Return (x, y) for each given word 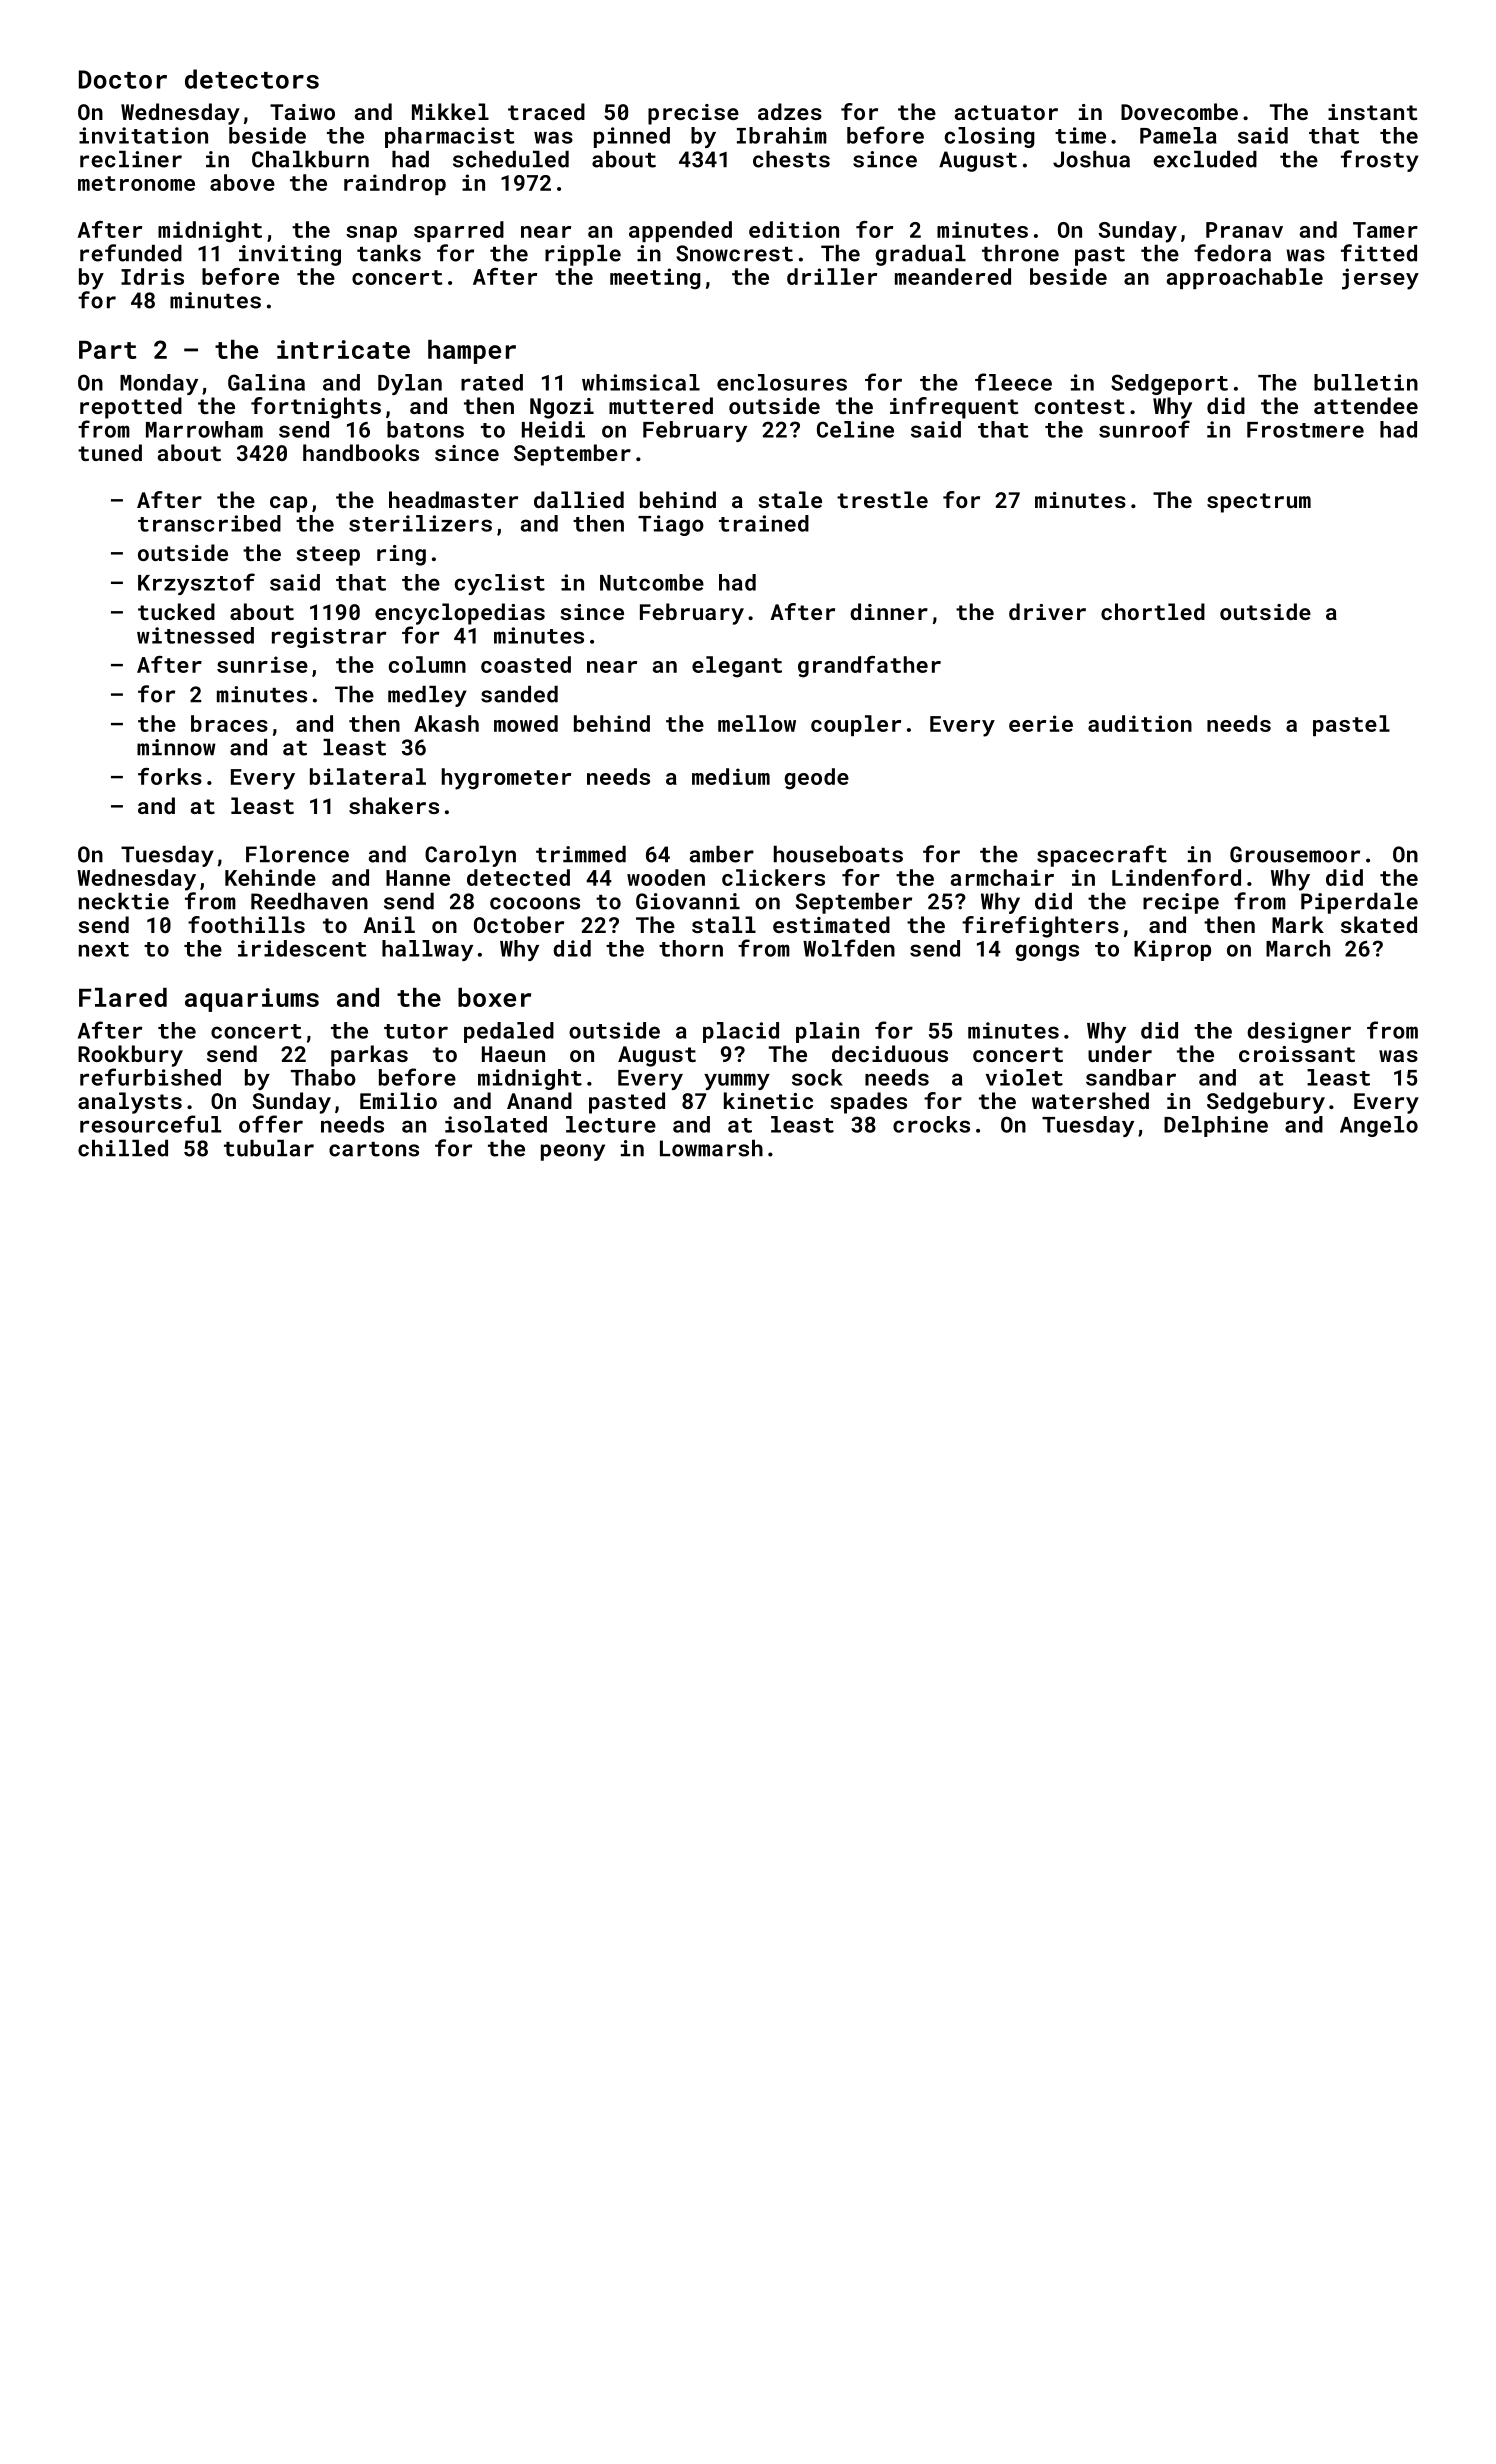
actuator (1006, 112)
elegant (737, 667)
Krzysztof (196, 584)
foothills (246, 924)
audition (1140, 723)
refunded (131, 253)
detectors (252, 79)
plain (827, 1032)
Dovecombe (1179, 111)
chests (791, 159)
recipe (1181, 903)
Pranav (1244, 230)
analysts (130, 1103)
